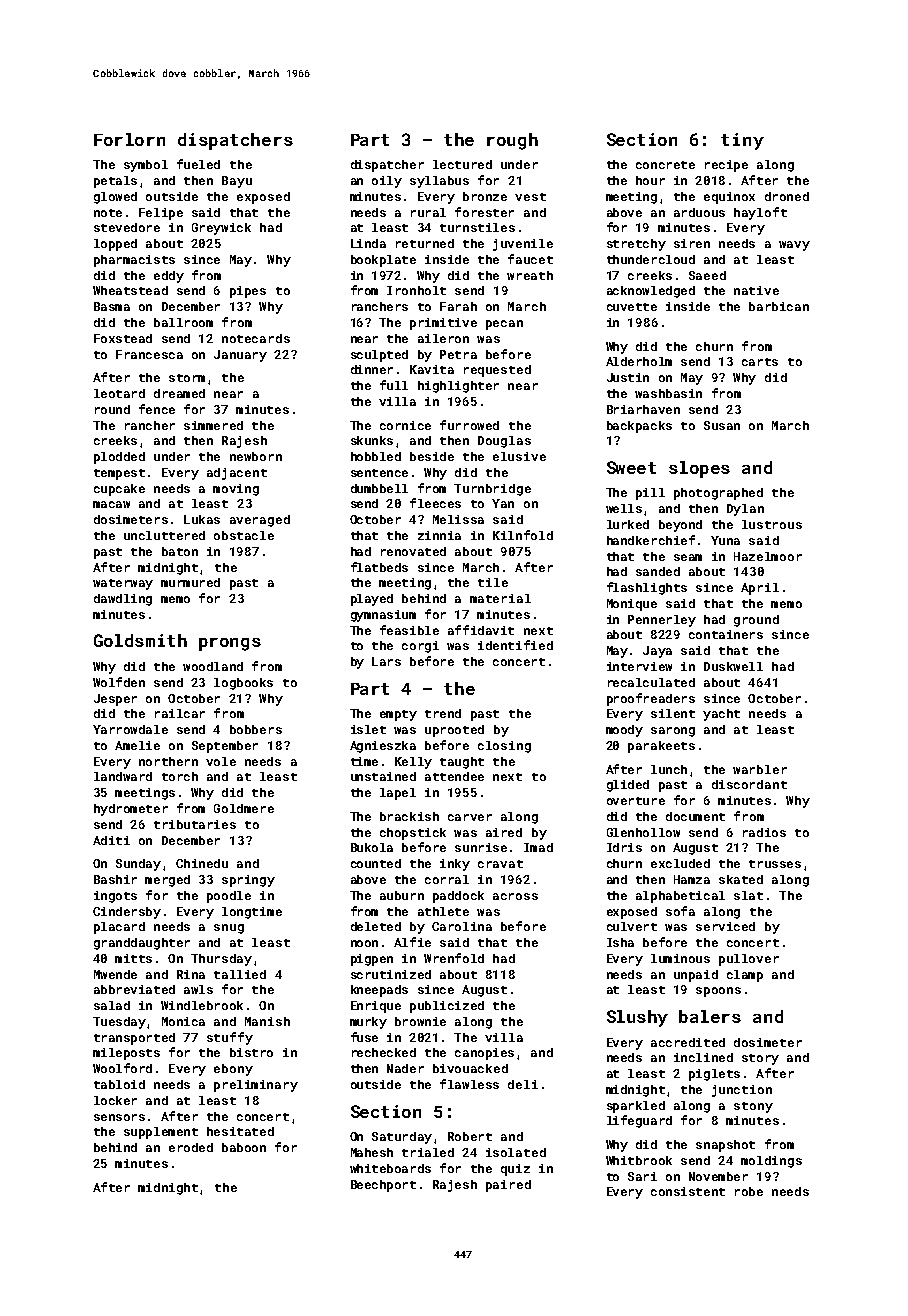 This screenshot has width=908, height=1316. What do you see at coordinates (221, 960) in the screenshot?
I see `Thursday` at bounding box center [221, 960].
